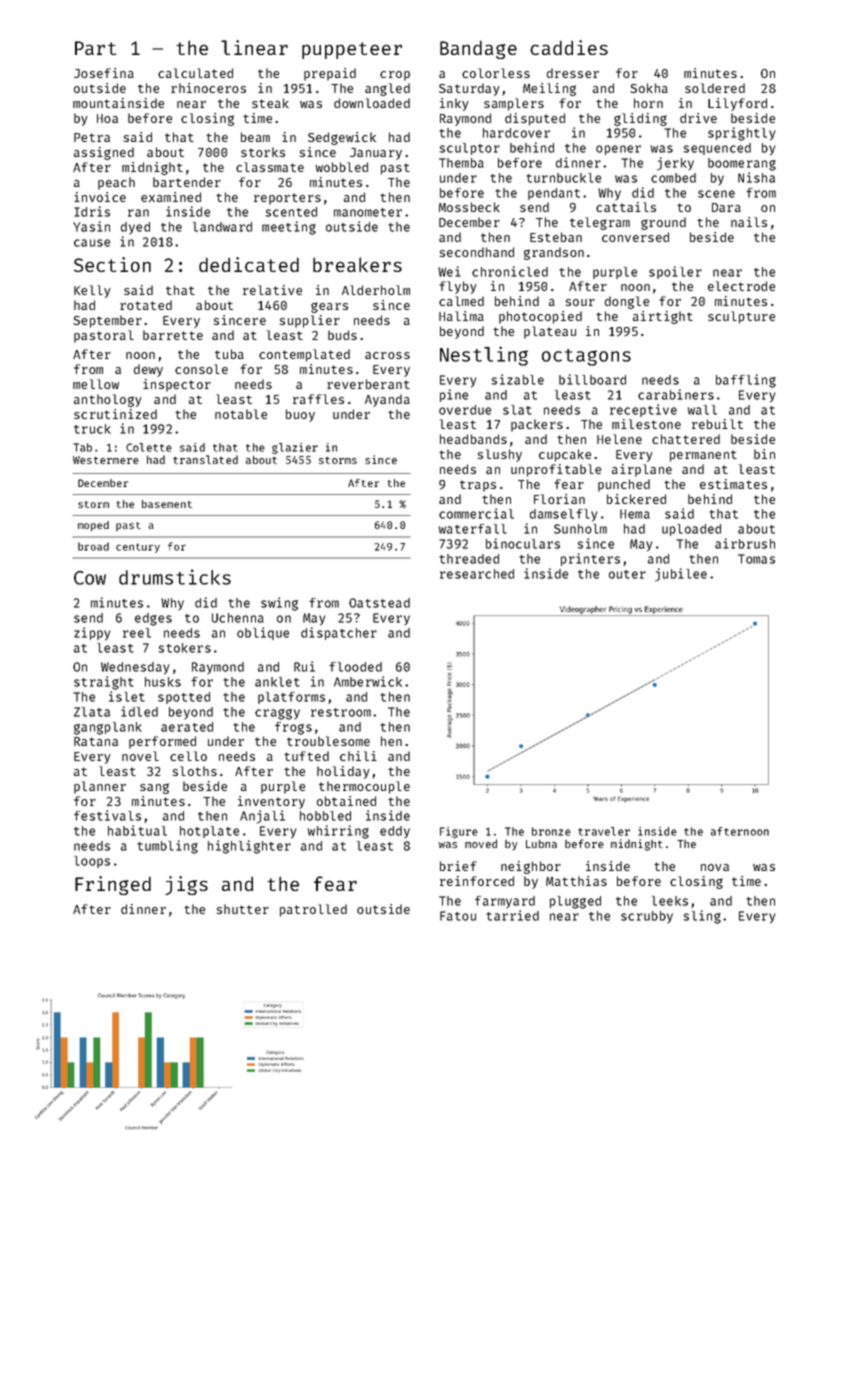 Image resolution: width=849 pixels, height=1400 pixels. I want to click on Part, so click(95, 48).
